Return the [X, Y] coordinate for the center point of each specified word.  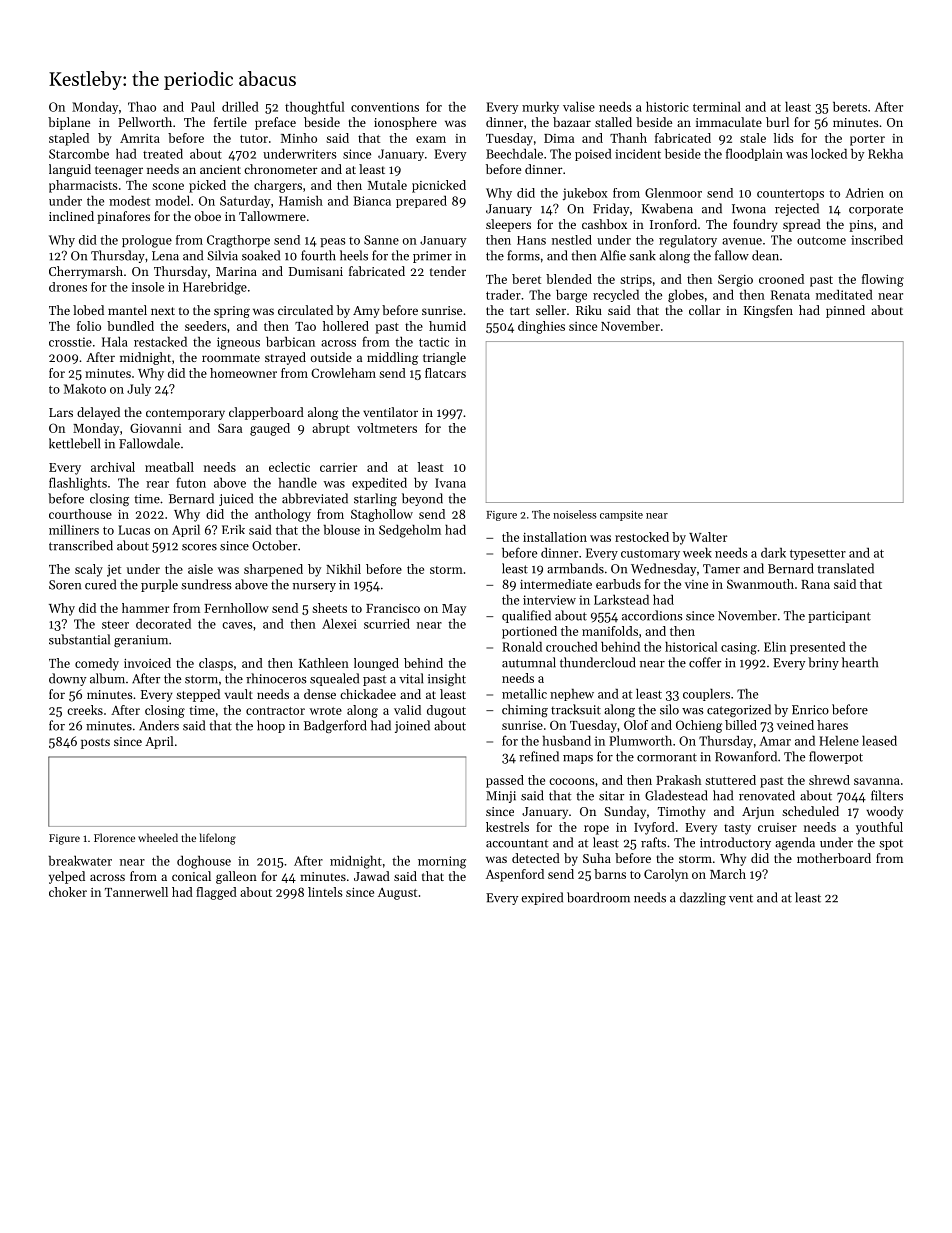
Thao [142, 107]
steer [115, 625]
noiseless [574, 514]
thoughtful [314, 108]
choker [68, 892]
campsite [621, 516]
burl [777, 122]
